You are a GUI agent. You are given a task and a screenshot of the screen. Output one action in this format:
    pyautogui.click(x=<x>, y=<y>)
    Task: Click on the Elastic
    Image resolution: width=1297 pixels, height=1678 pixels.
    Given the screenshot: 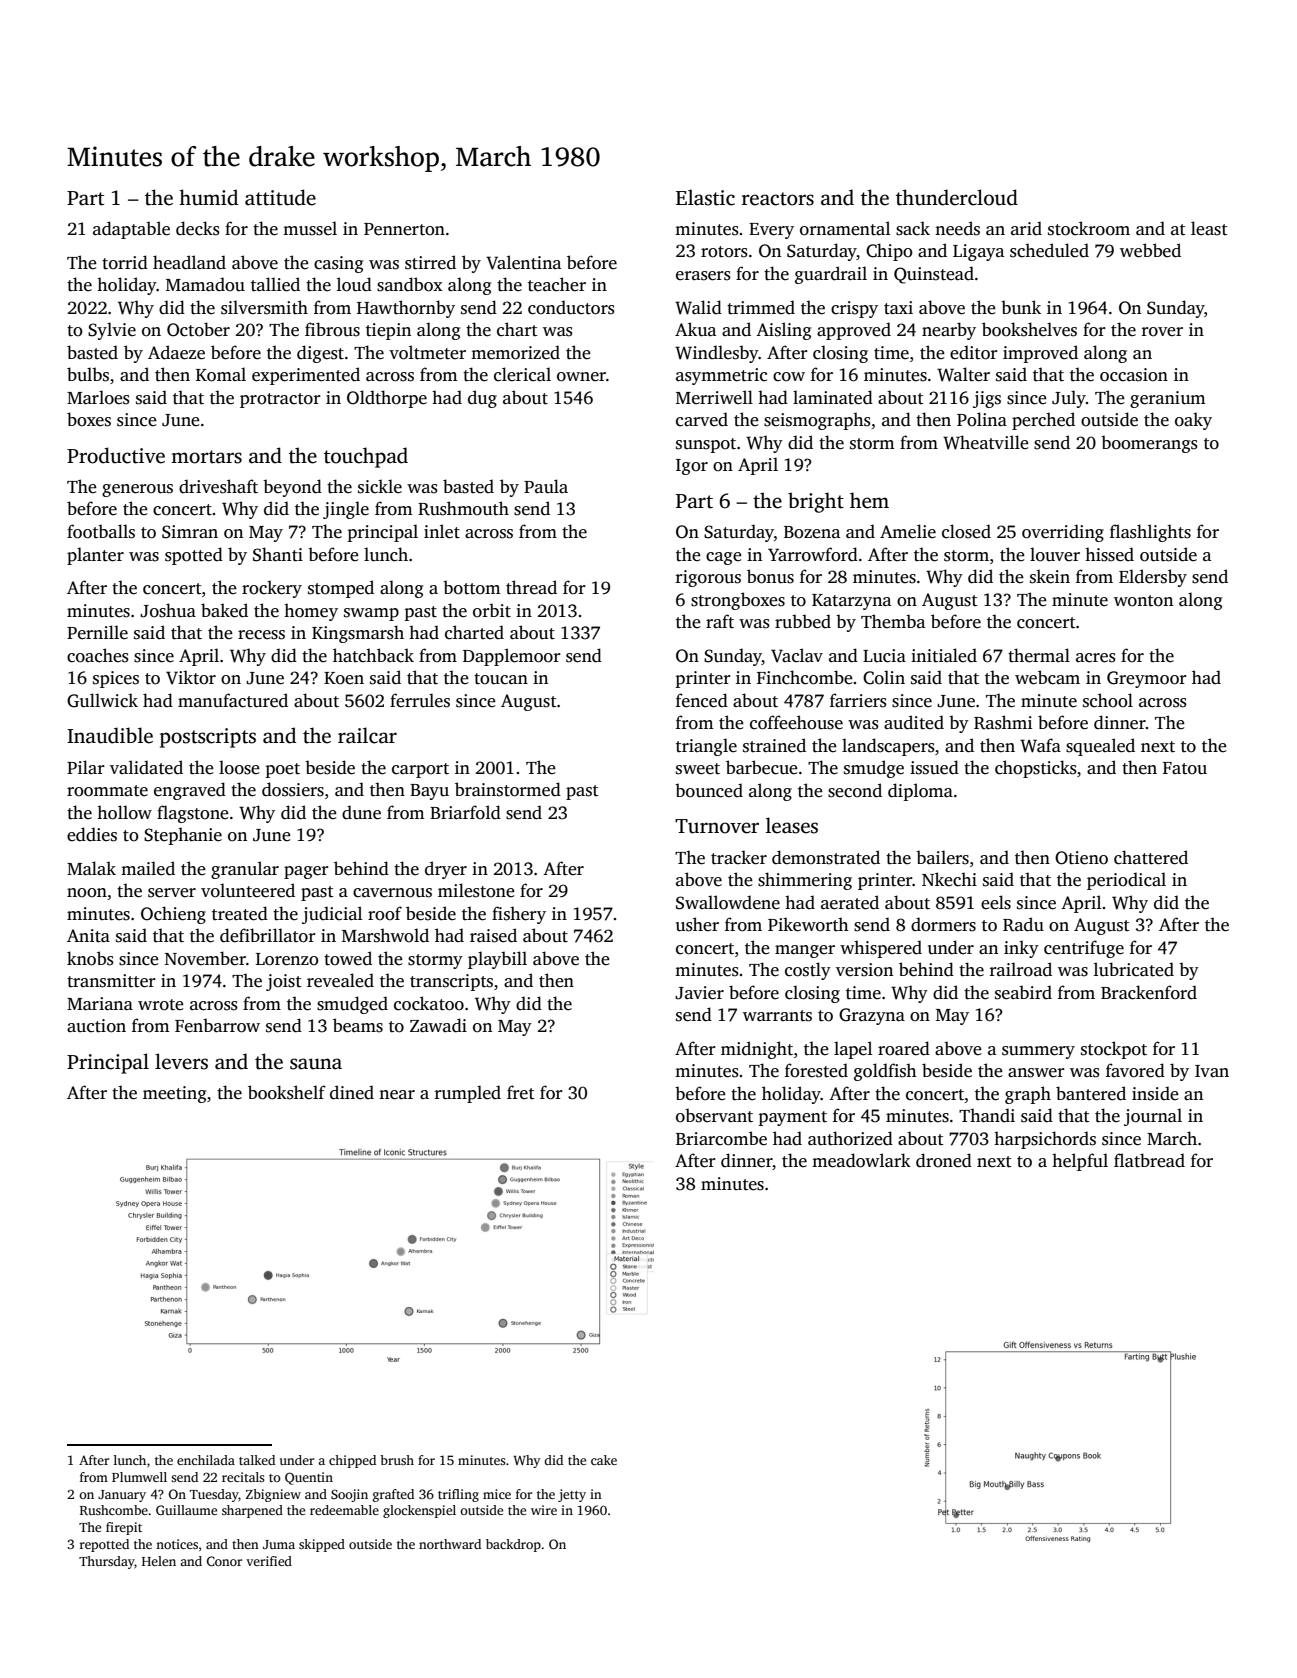 What is the action you would take?
    pyautogui.click(x=705, y=197)
